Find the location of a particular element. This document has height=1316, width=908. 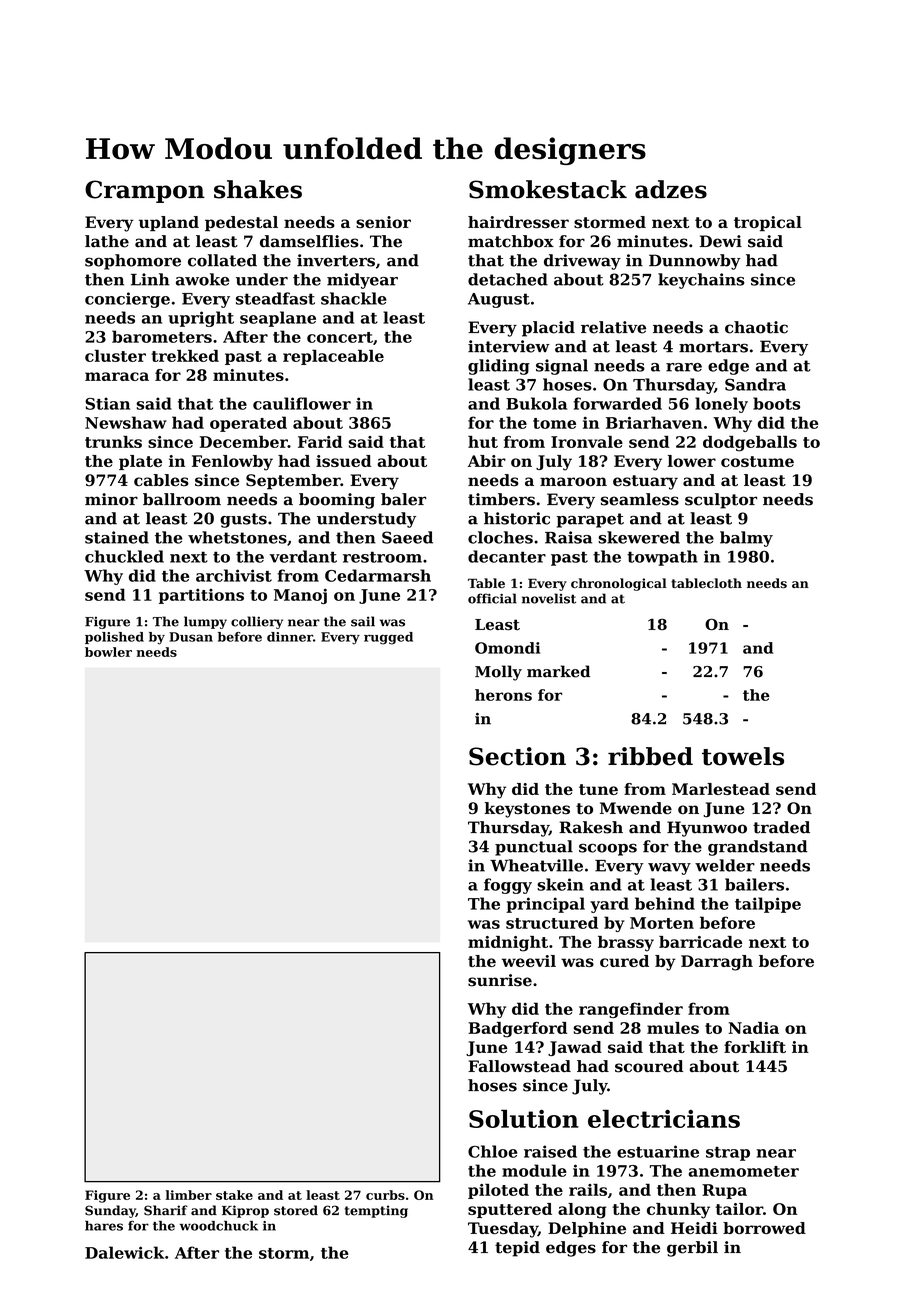

curbs is located at coordinates (385, 1195).
